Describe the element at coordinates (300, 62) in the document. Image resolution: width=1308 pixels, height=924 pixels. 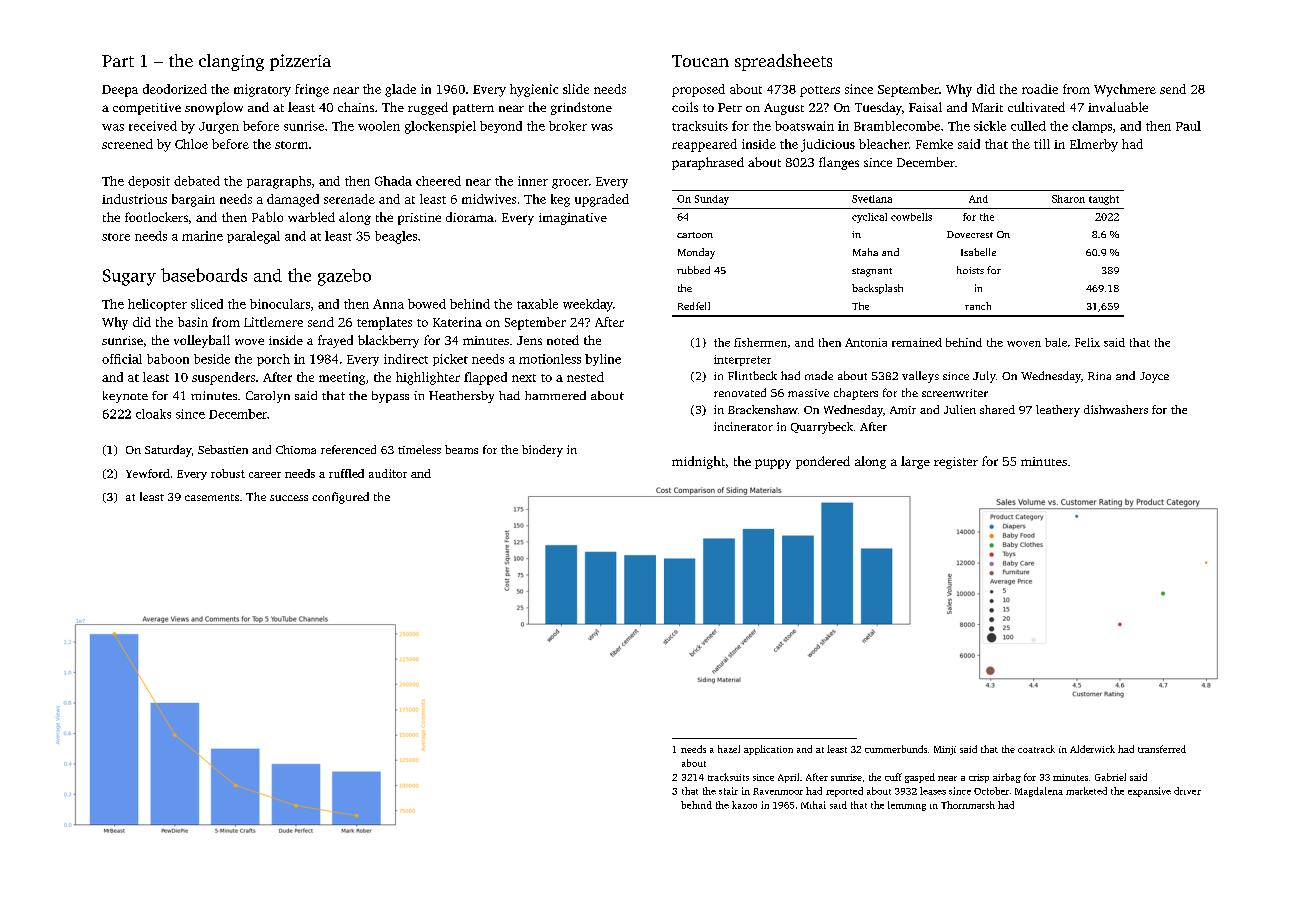
I see `pizzeria` at that location.
